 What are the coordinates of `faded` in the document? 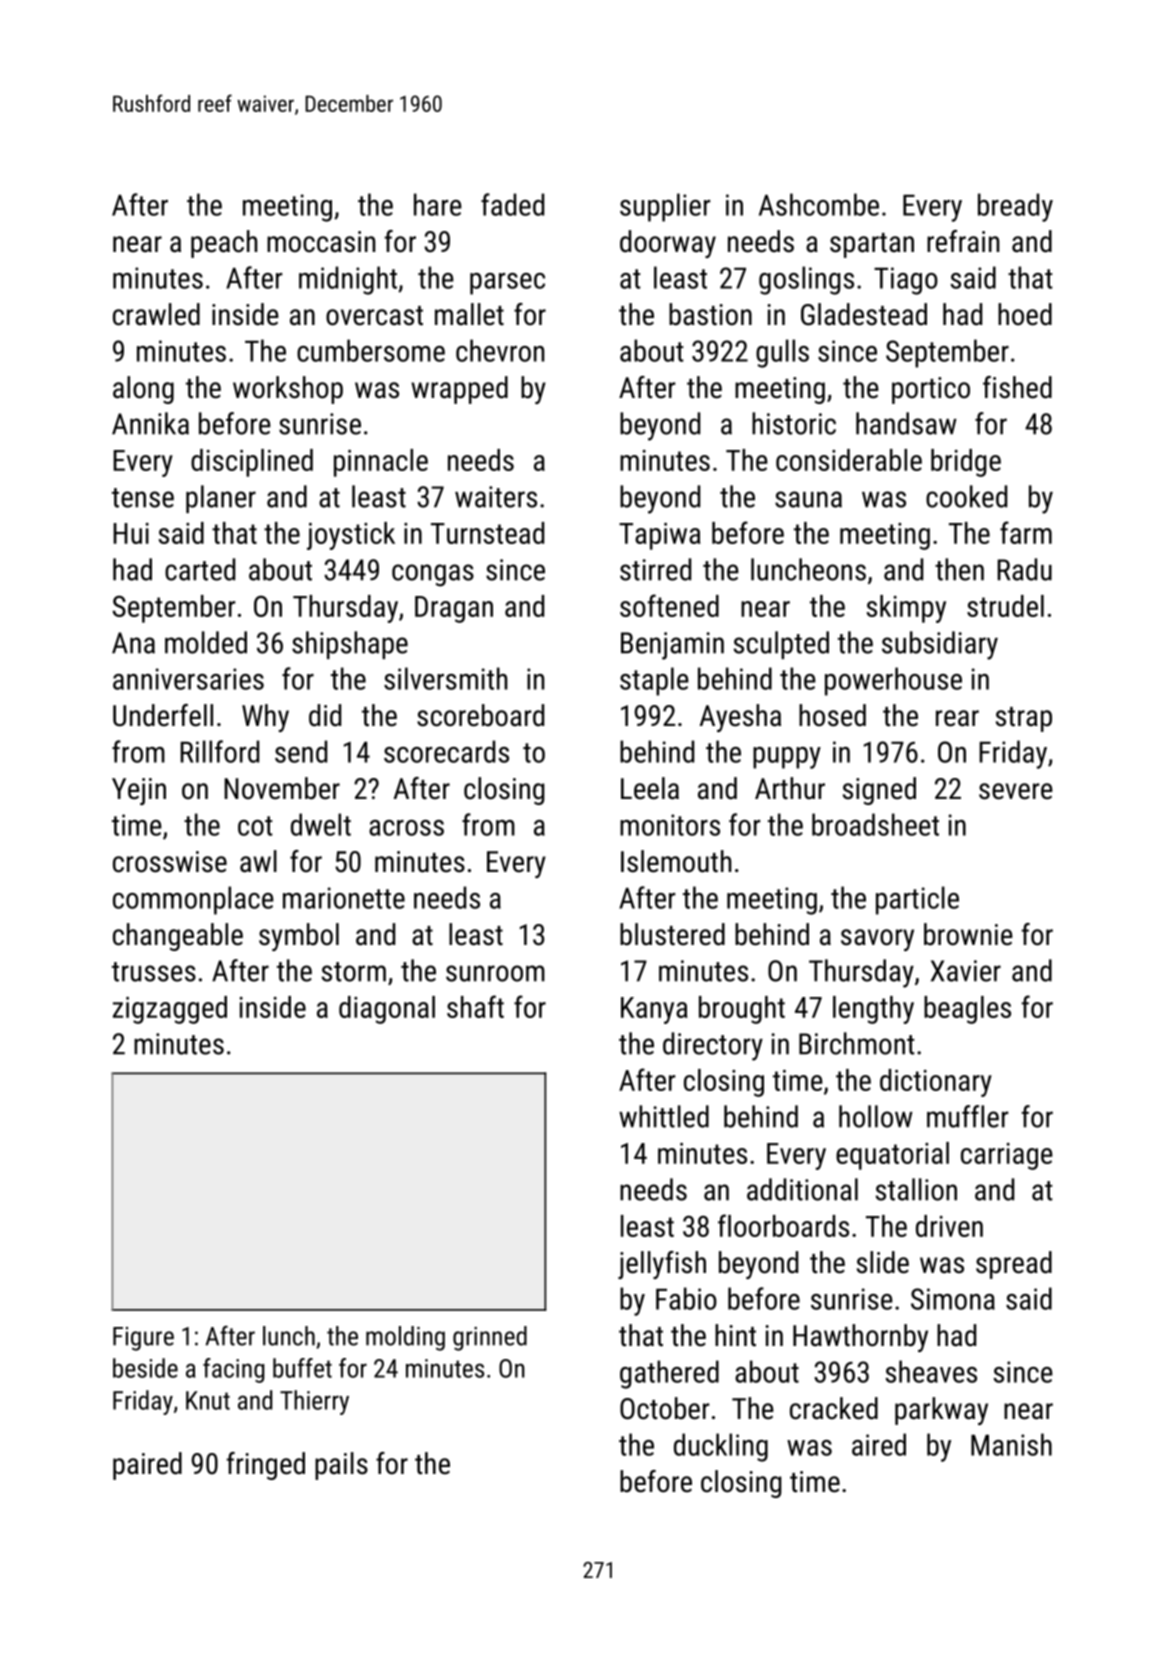 It's located at (512, 204).
